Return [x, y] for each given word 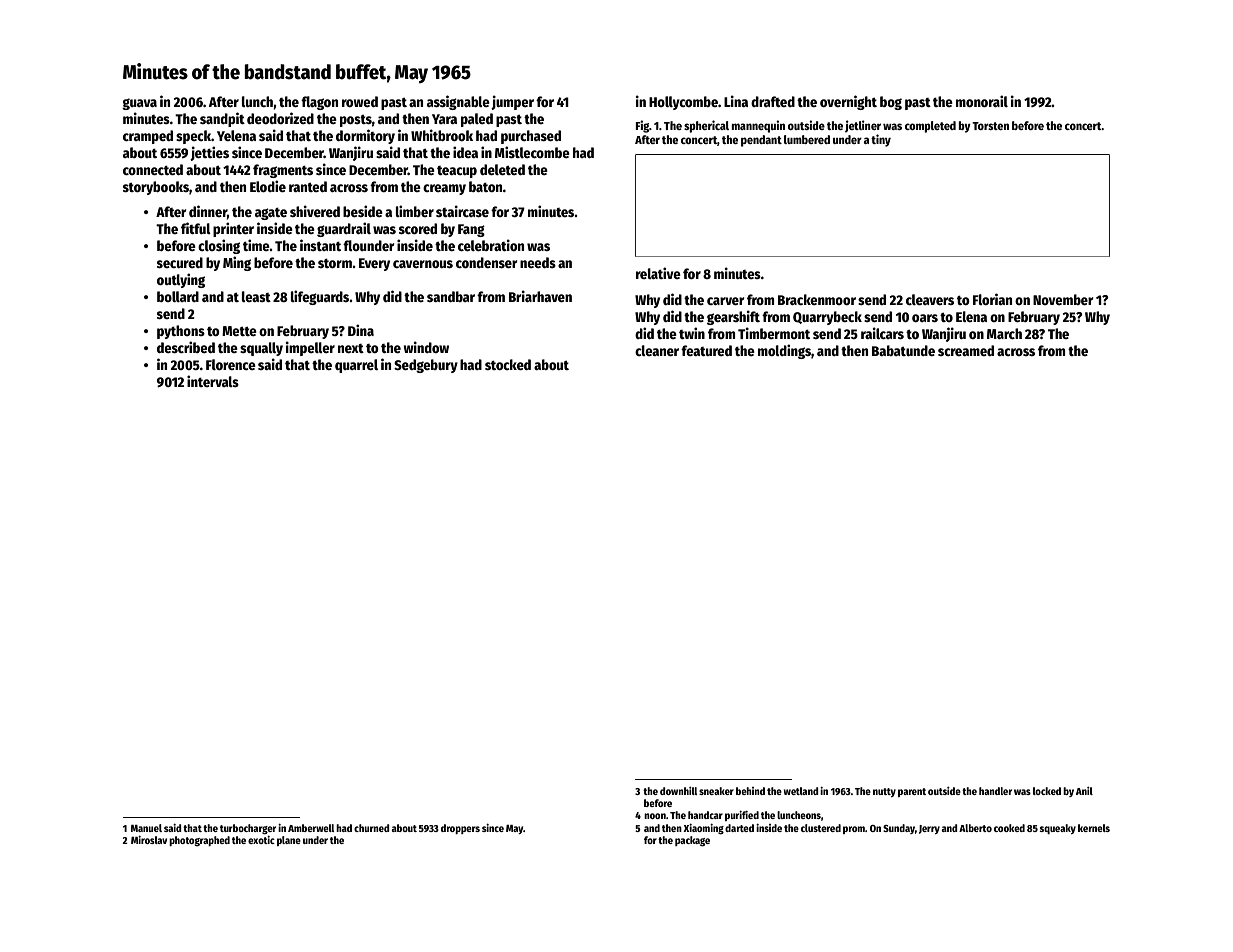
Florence [231, 364]
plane [289, 841]
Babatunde [903, 350]
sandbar [451, 296]
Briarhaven [540, 296]
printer [233, 229]
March [1004, 333]
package [692, 841]
